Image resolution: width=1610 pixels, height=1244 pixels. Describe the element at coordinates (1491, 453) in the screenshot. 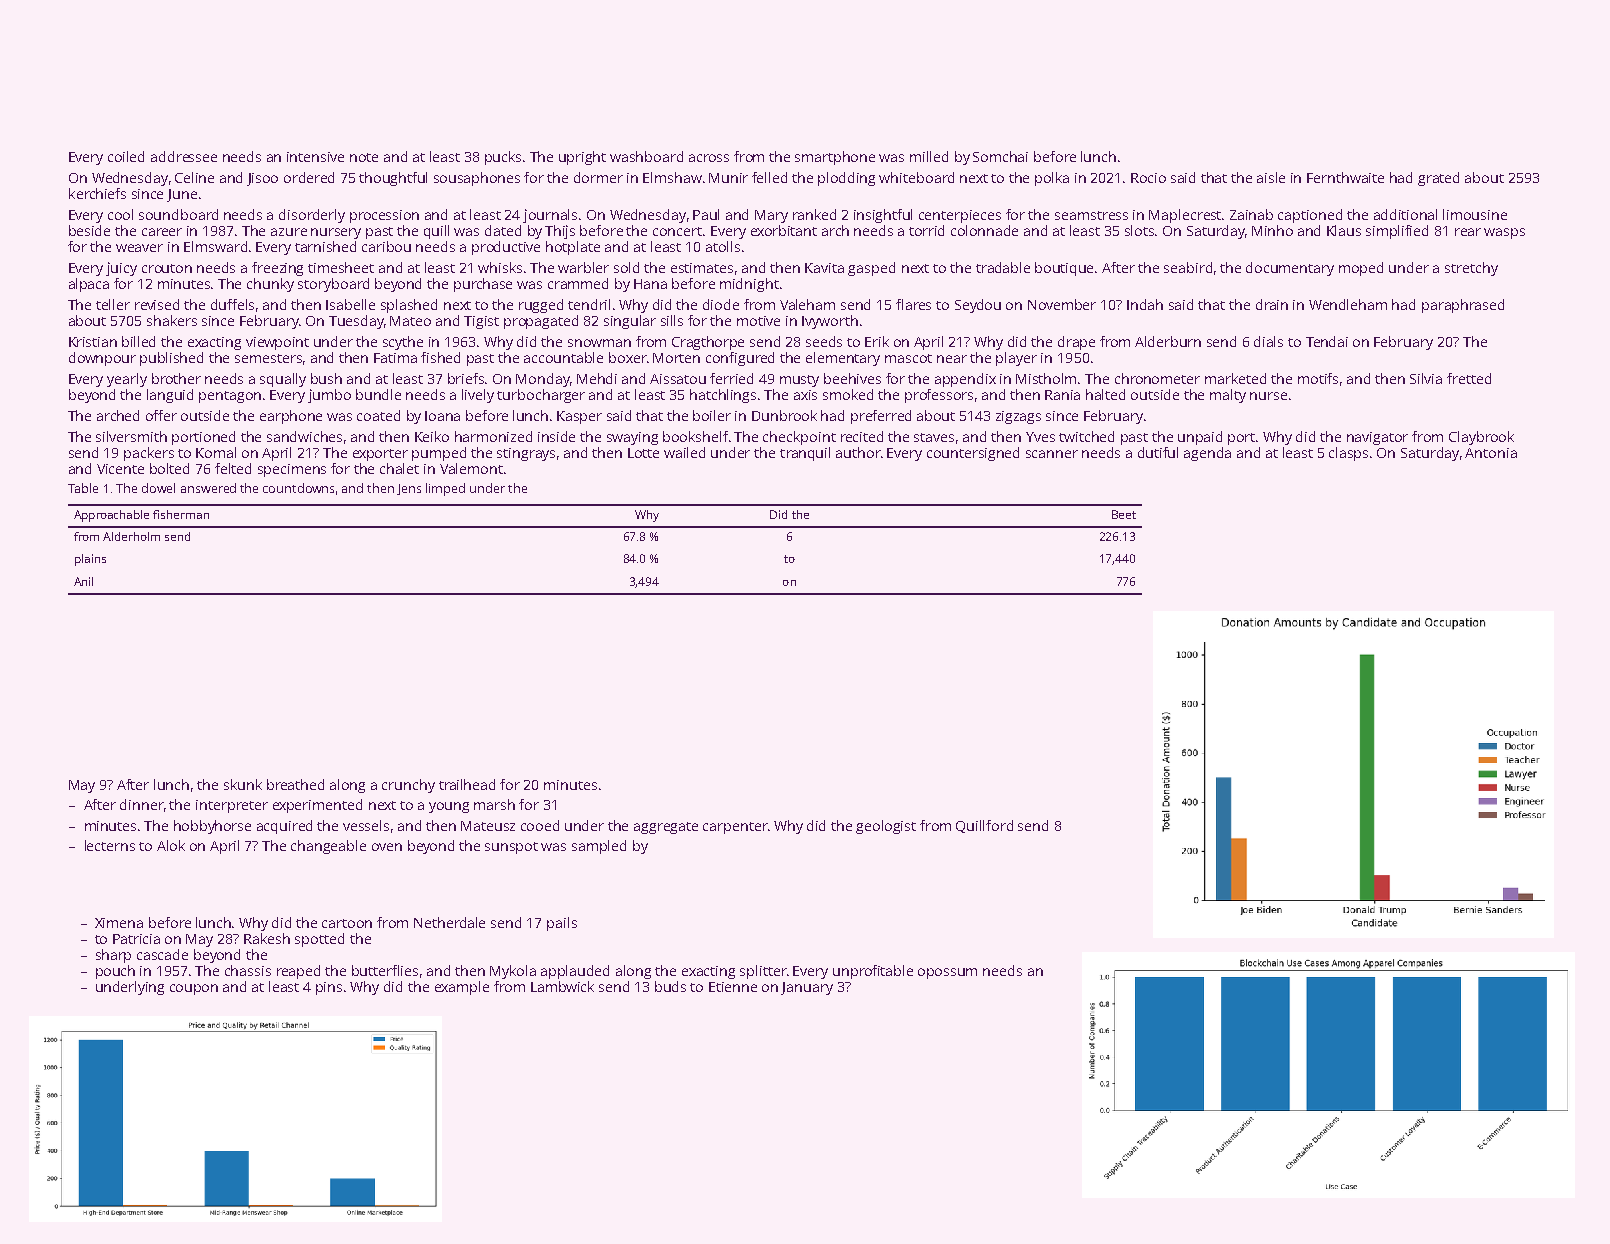

I see `Antonia` at that location.
